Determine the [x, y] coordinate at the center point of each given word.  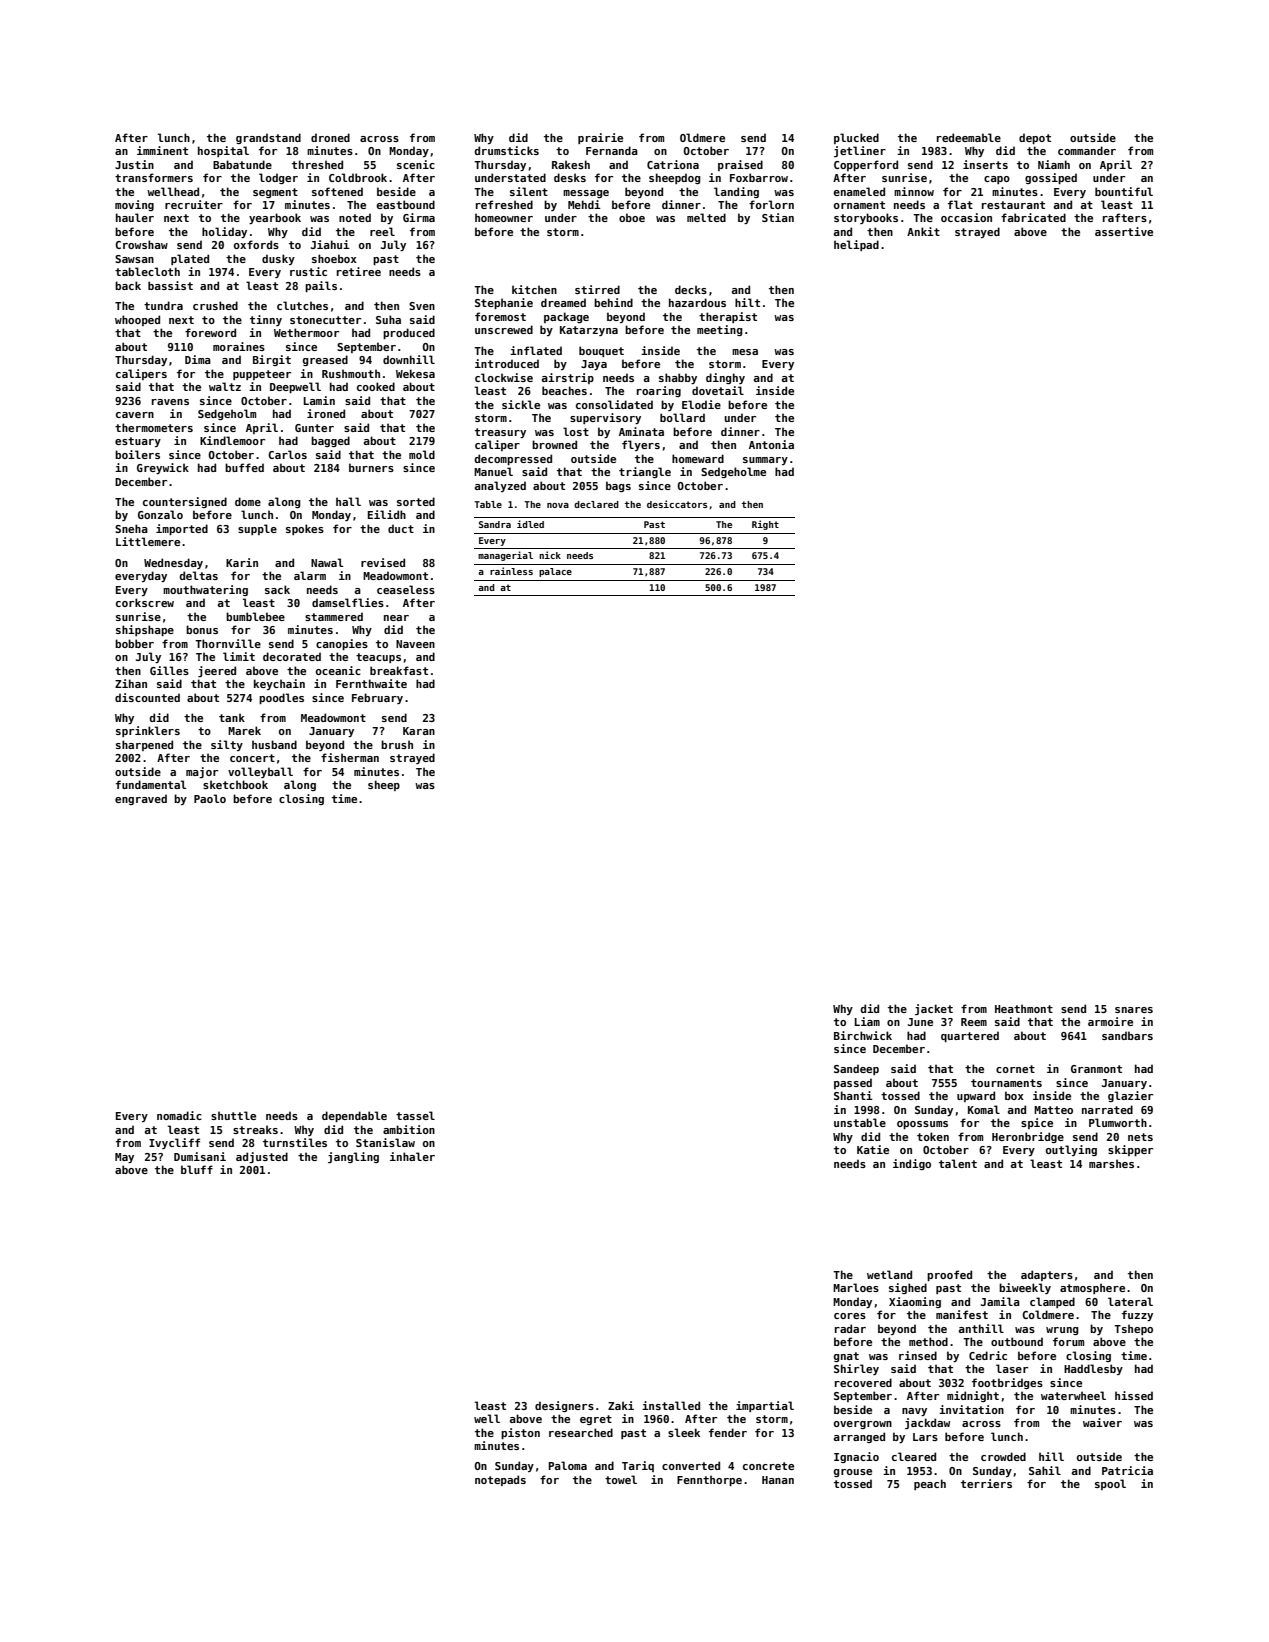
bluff [197, 1169]
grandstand [268, 138]
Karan [419, 731]
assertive [1124, 231]
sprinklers [148, 731]
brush [397, 744]
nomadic [179, 1115]
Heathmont [1024, 1008]
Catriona [673, 164]
